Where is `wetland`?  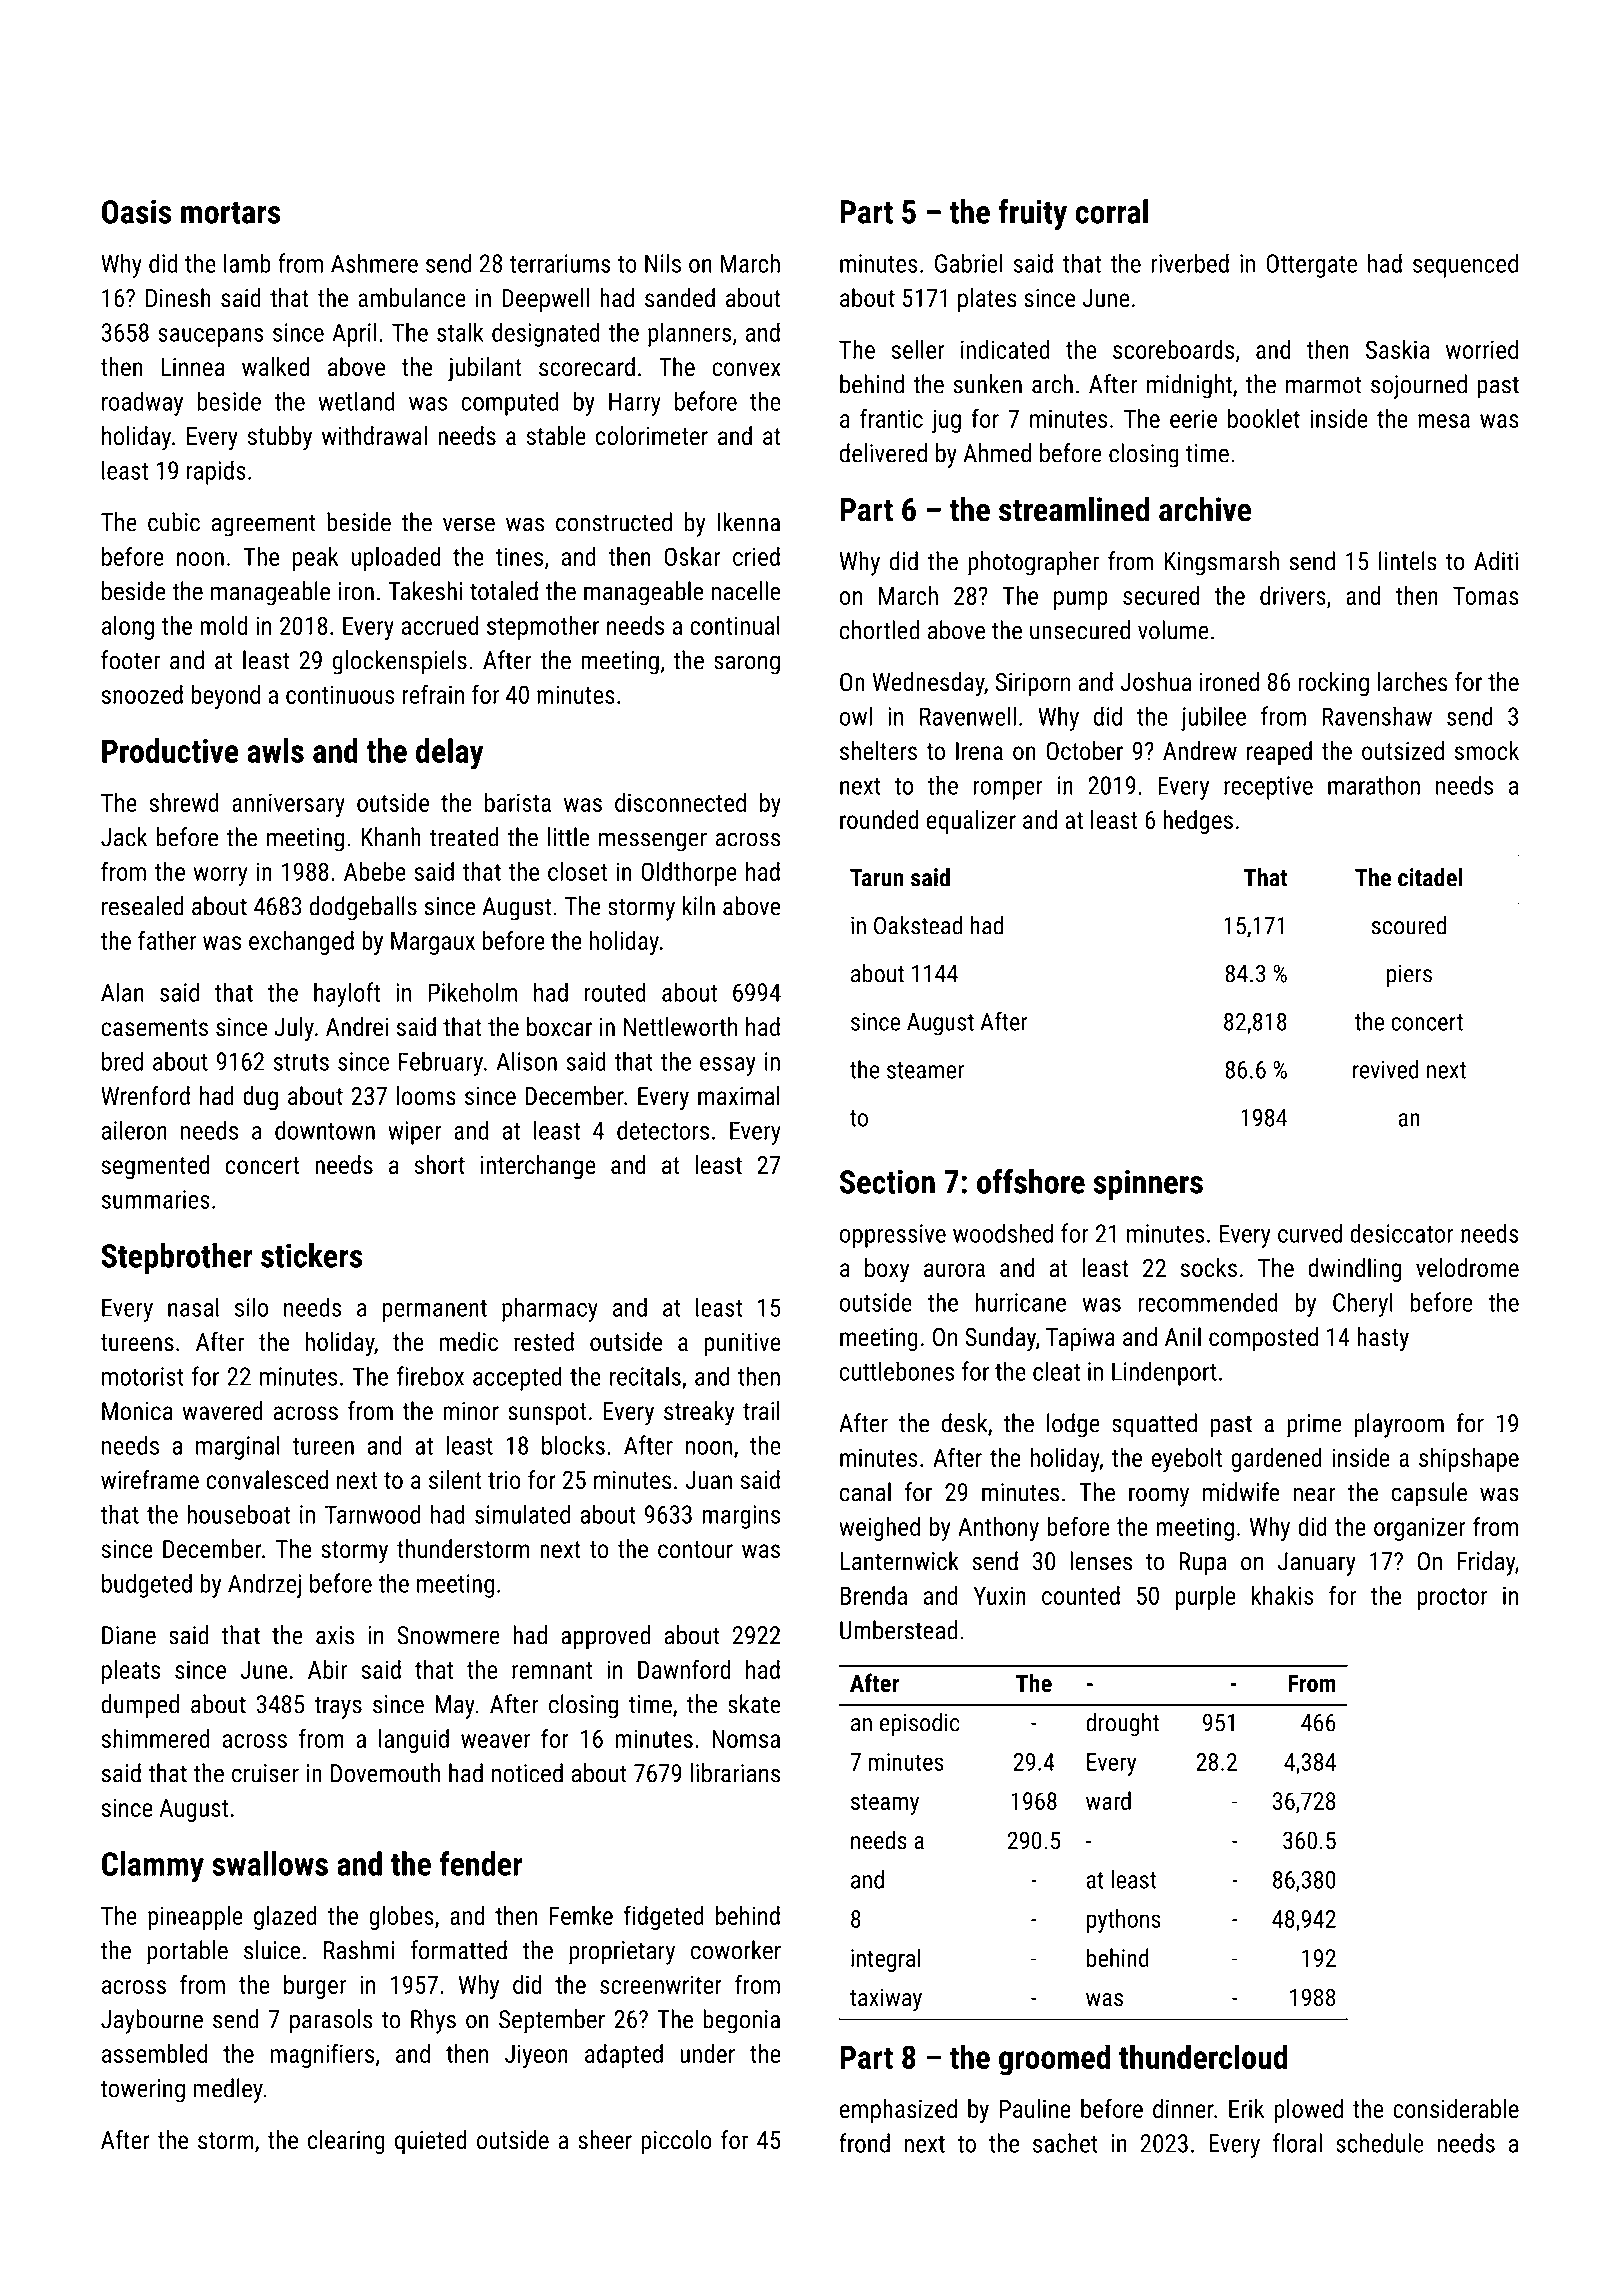 wetland is located at coordinates (356, 401).
